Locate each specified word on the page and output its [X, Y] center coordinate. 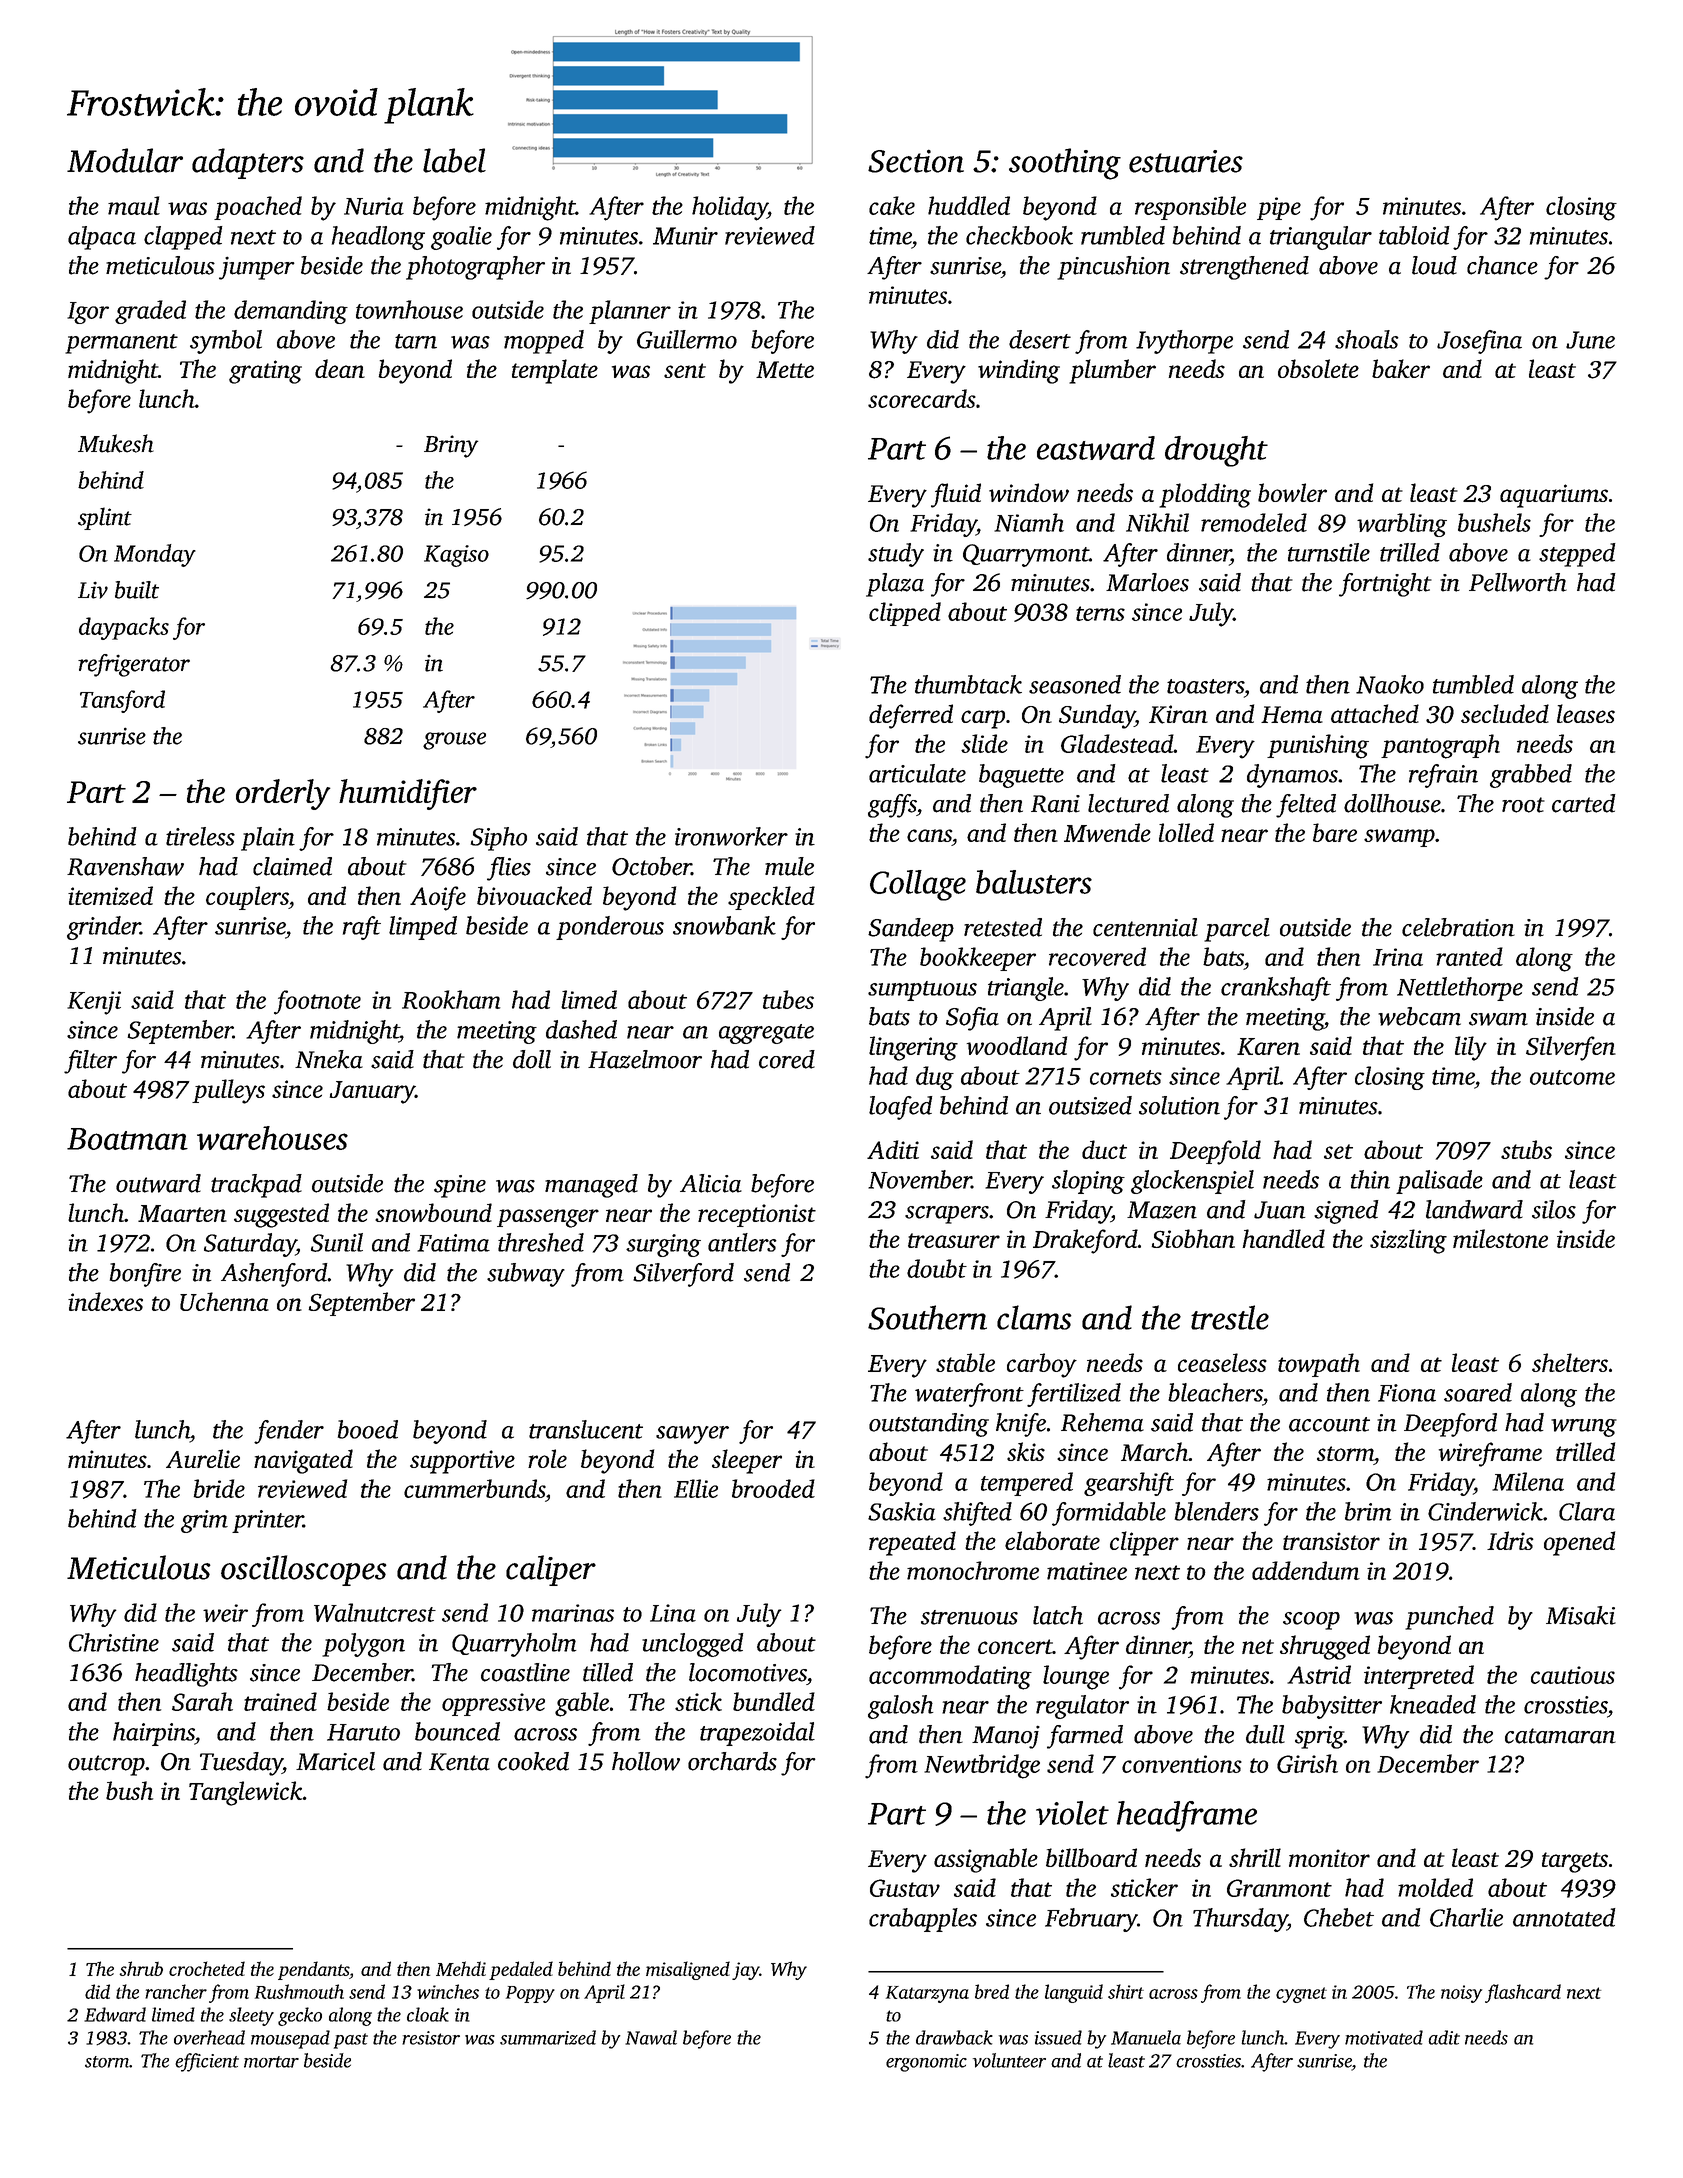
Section [916, 161]
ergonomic [926, 2063]
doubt [937, 1268]
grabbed [1531, 776]
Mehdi [461, 1968]
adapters [248, 163]
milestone [1500, 1238]
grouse [454, 741]
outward [158, 1183]
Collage [918, 885]
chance [1502, 265]
